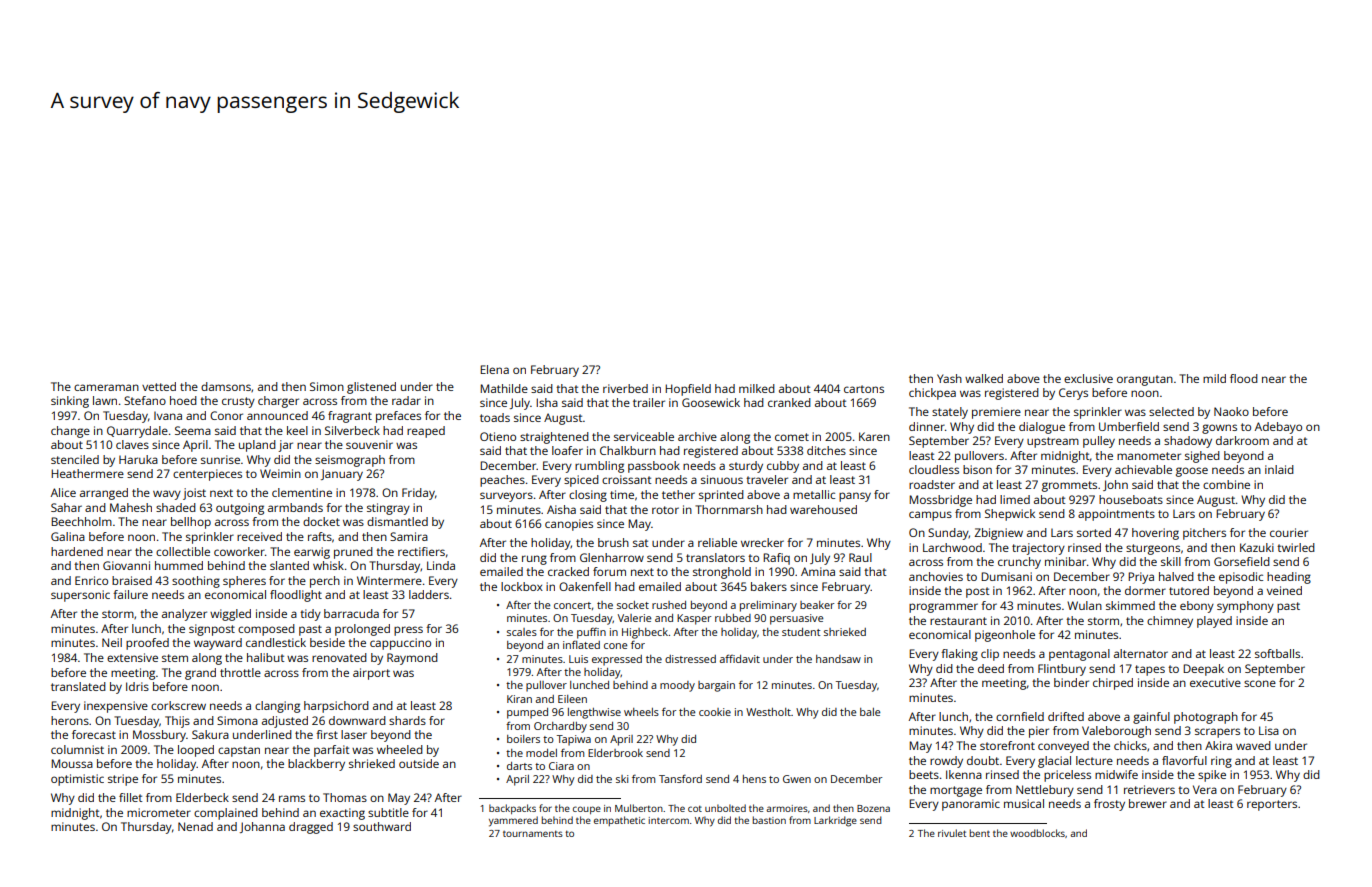  I want to click on Elena, so click(494, 369).
